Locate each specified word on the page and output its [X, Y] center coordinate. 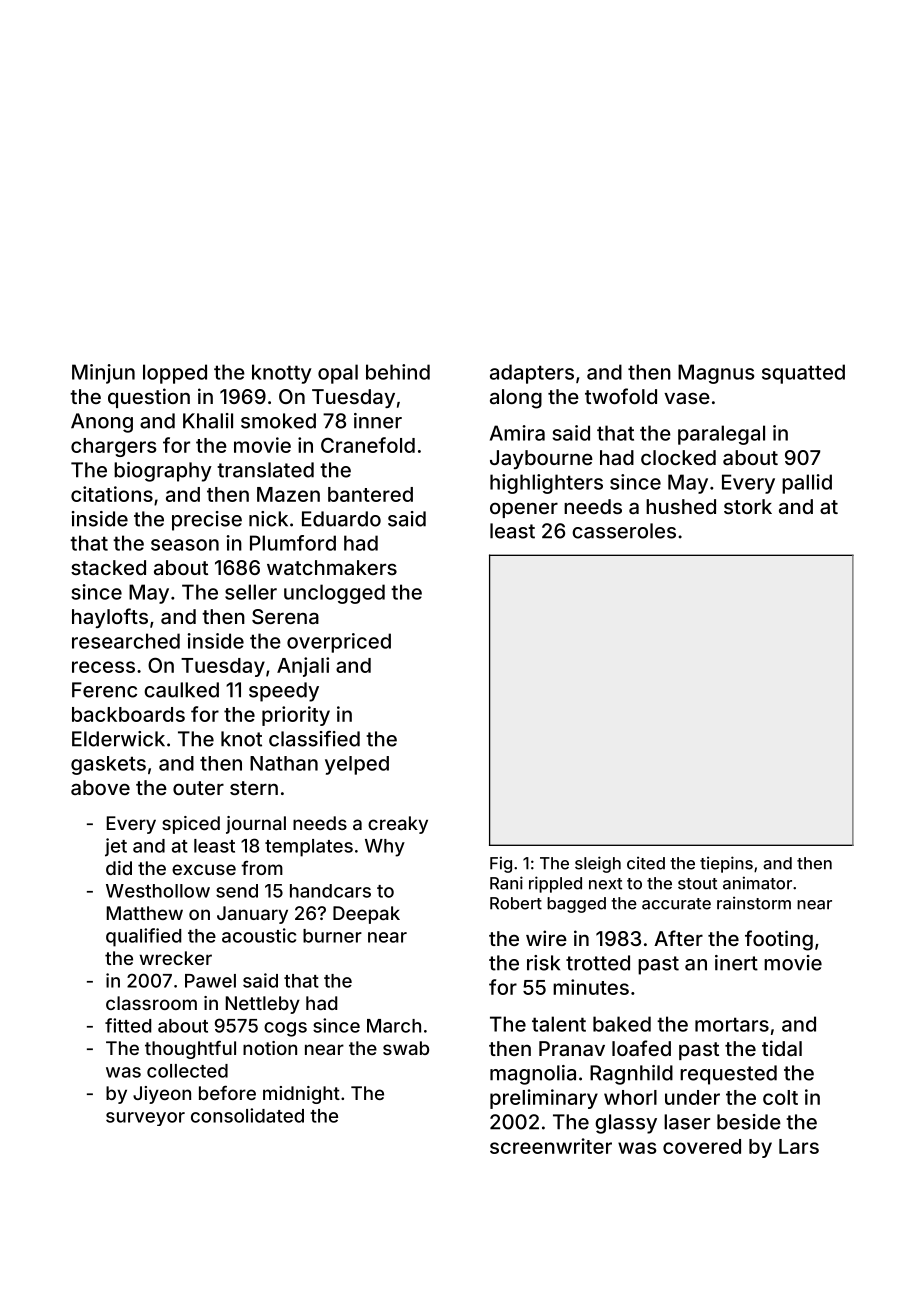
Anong [102, 423]
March [394, 1026]
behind [398, 372]
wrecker [175, 958]
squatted [803, 374]
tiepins [726, 864]
